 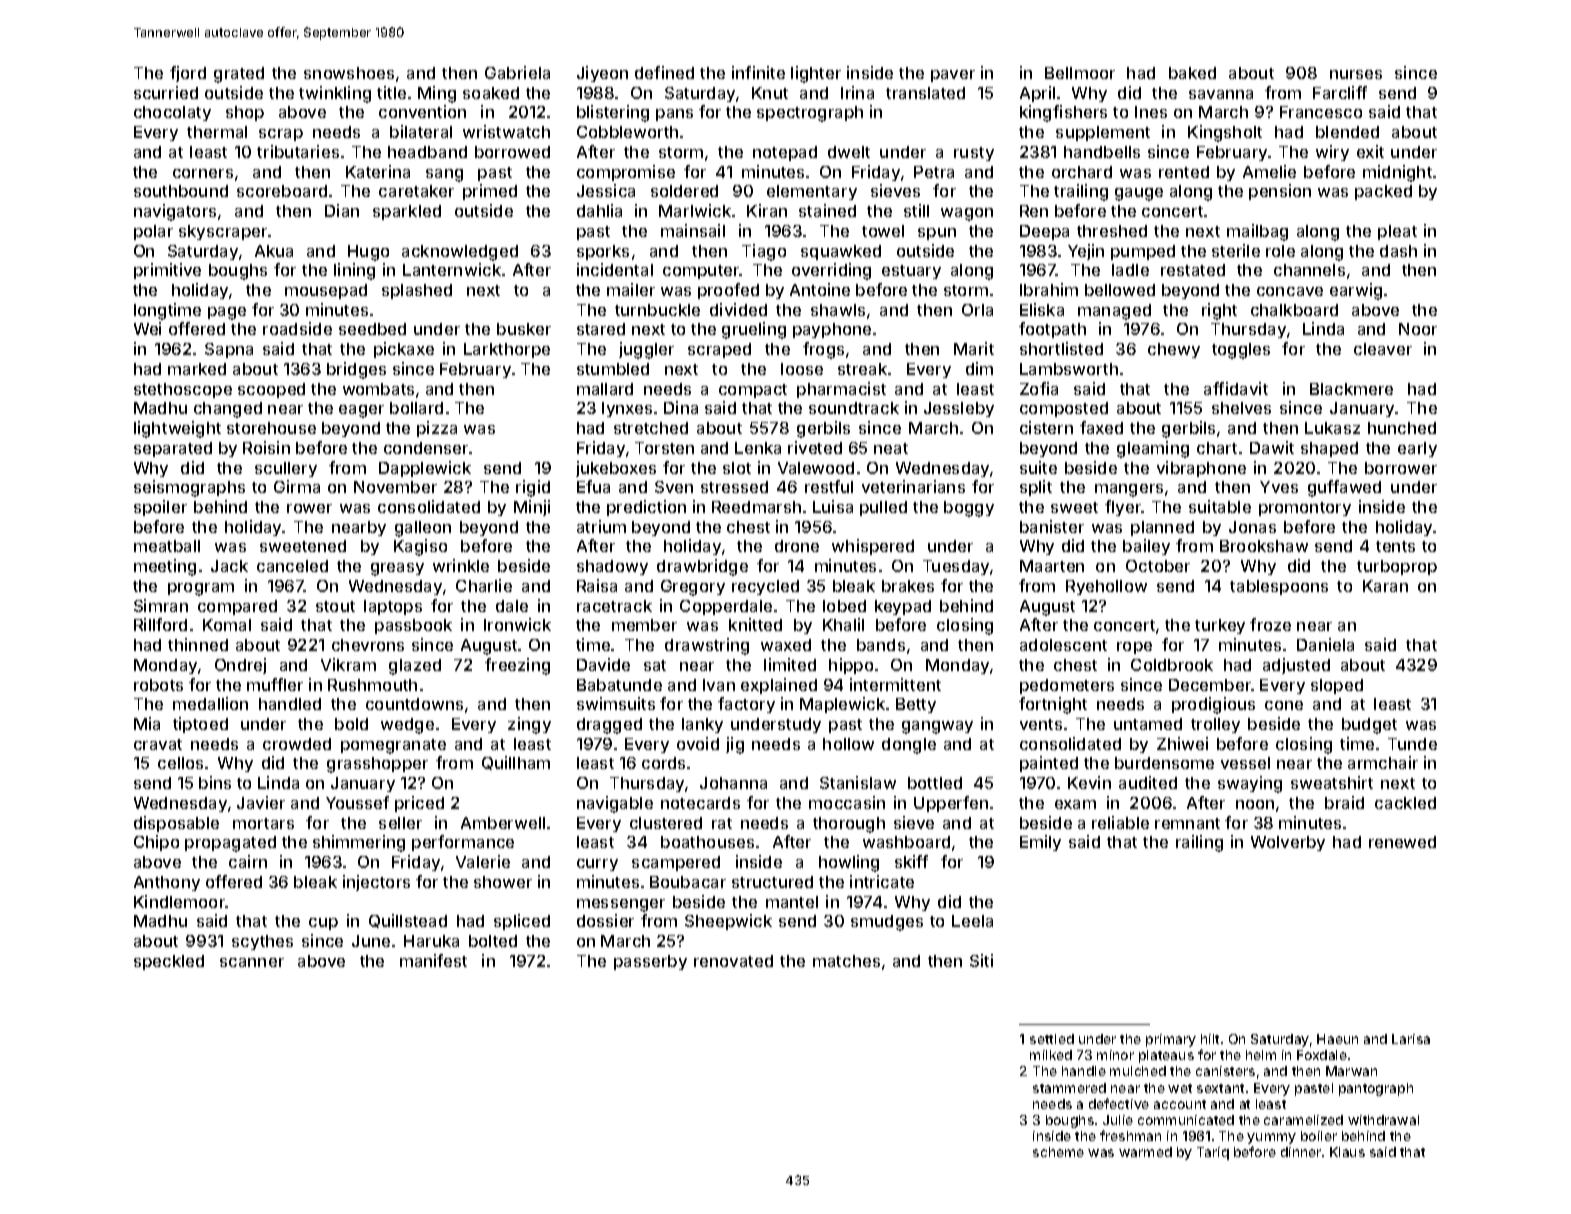 What do you see at coordinates (605, 920) in the screenshot?
I see `dossier` at bounding box center [605, 920].
